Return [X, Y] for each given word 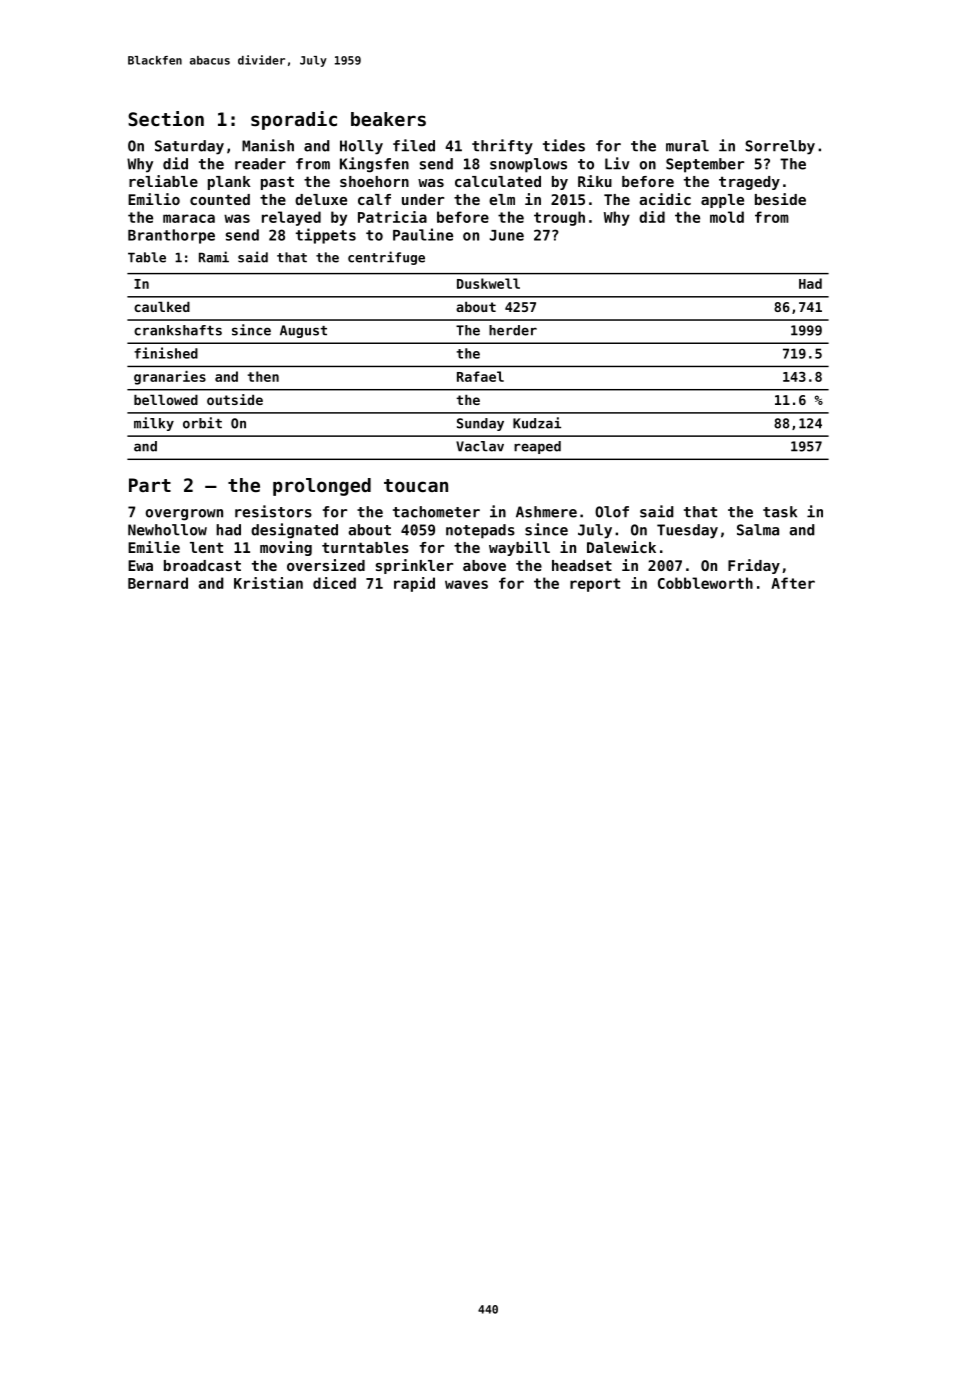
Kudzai [537, 423]
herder [513, 330]
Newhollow [167, 530]
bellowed [166, 400]
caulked [162, 307]
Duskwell [488, 283]
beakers [388, 119]
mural [687, 146]
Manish [268, 145]
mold [727, 217]
